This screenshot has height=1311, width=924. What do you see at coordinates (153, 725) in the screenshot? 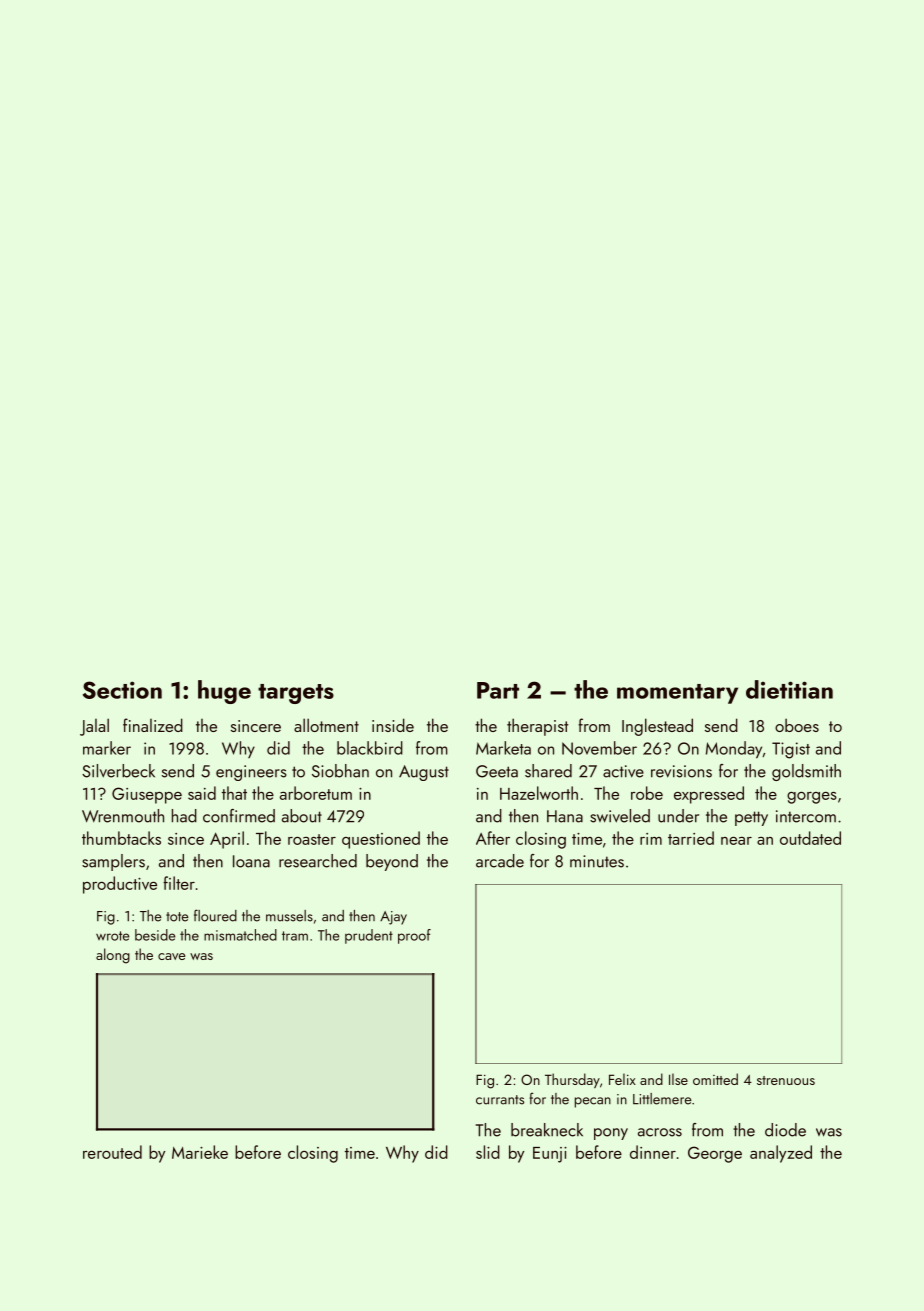
I see `finalized` at bounding box center [153, 725].
